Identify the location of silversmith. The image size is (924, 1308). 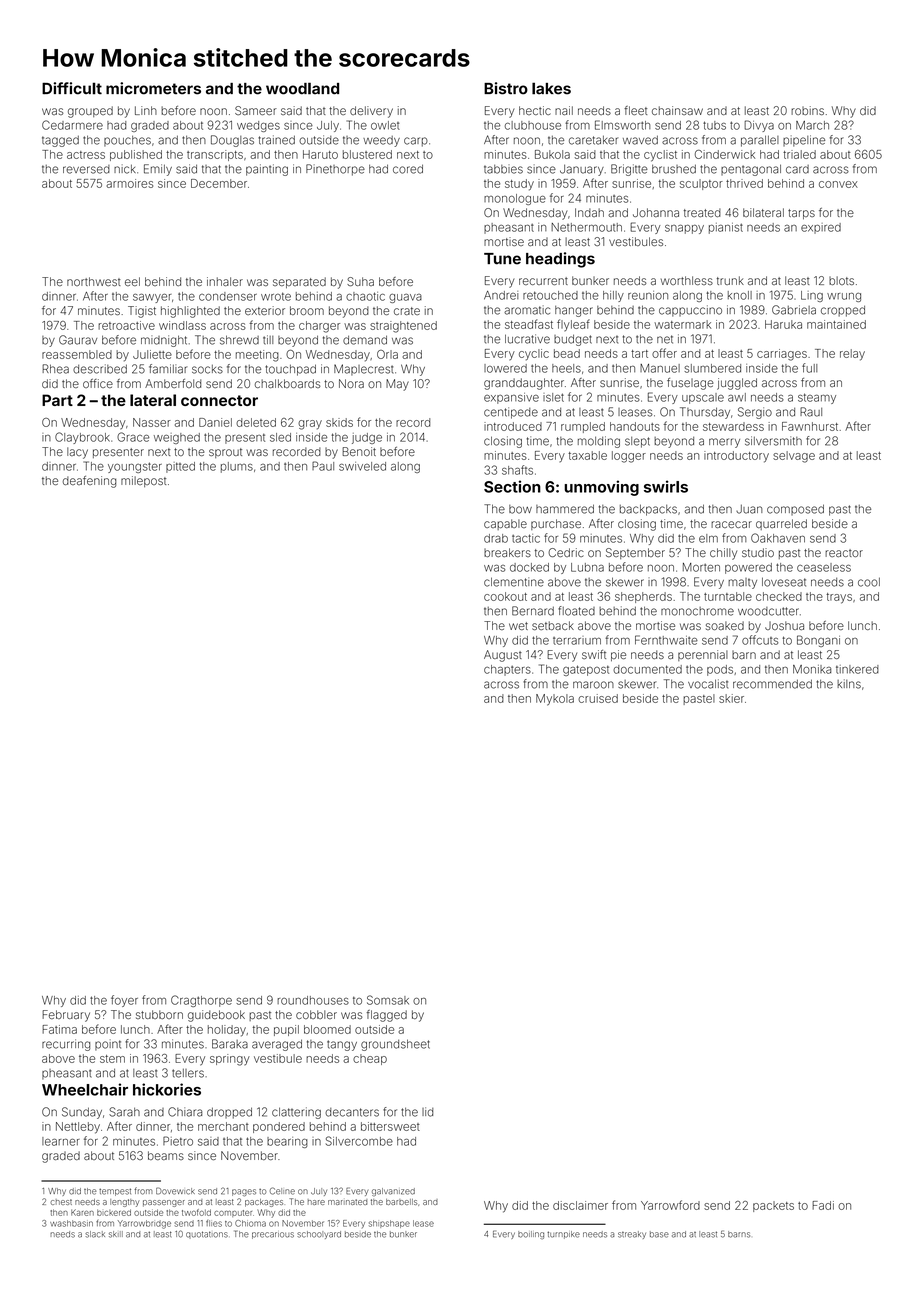
(773, 441).
